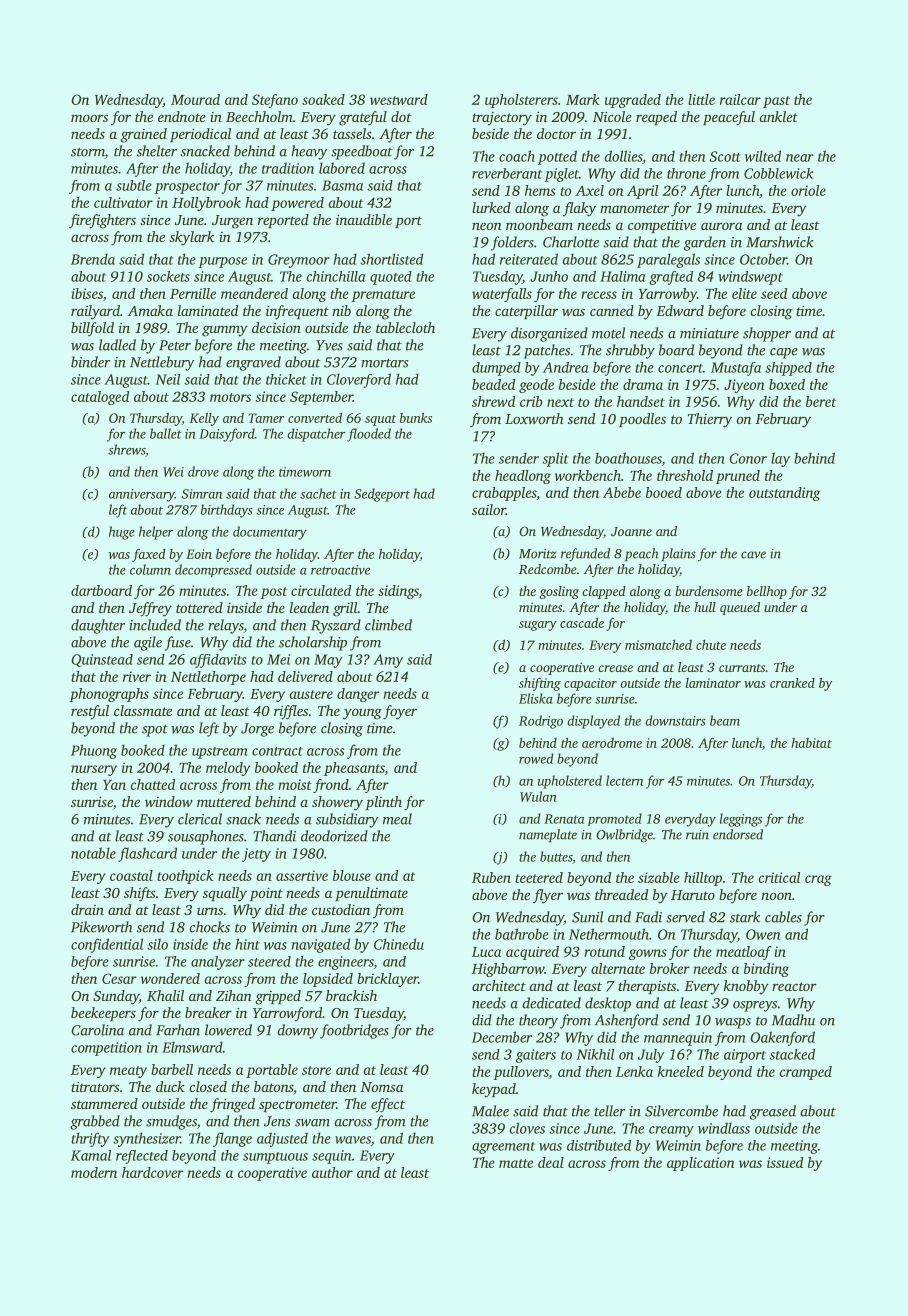  Describe the element at coordinates (774, 293) in the image. I see `seed` at that location.
